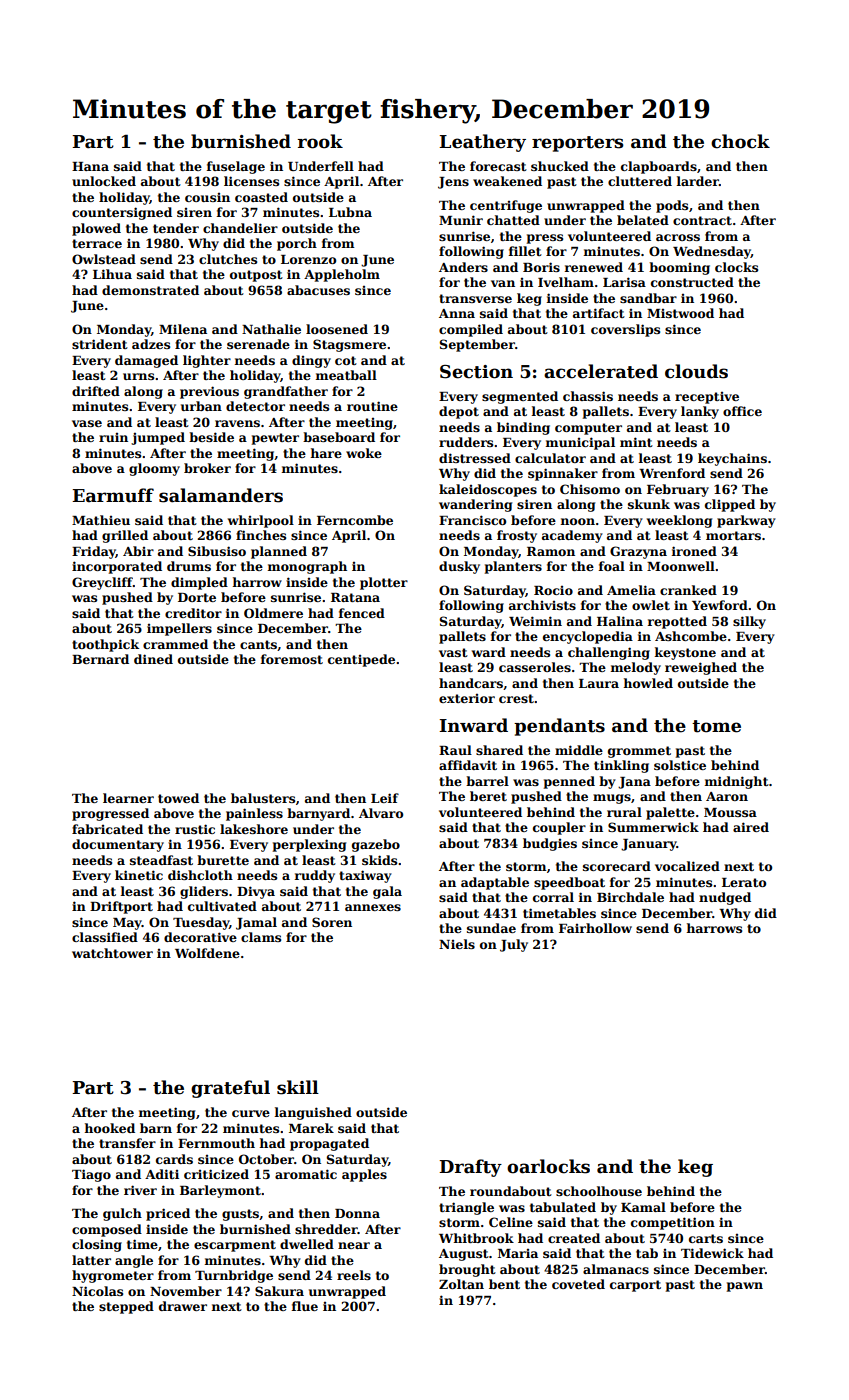 Image resolution: width=849 pixels, height=1400 pixels. Describe the element at coordinates (648, 298) in the screenshot. I see `sandbar` at that location.
